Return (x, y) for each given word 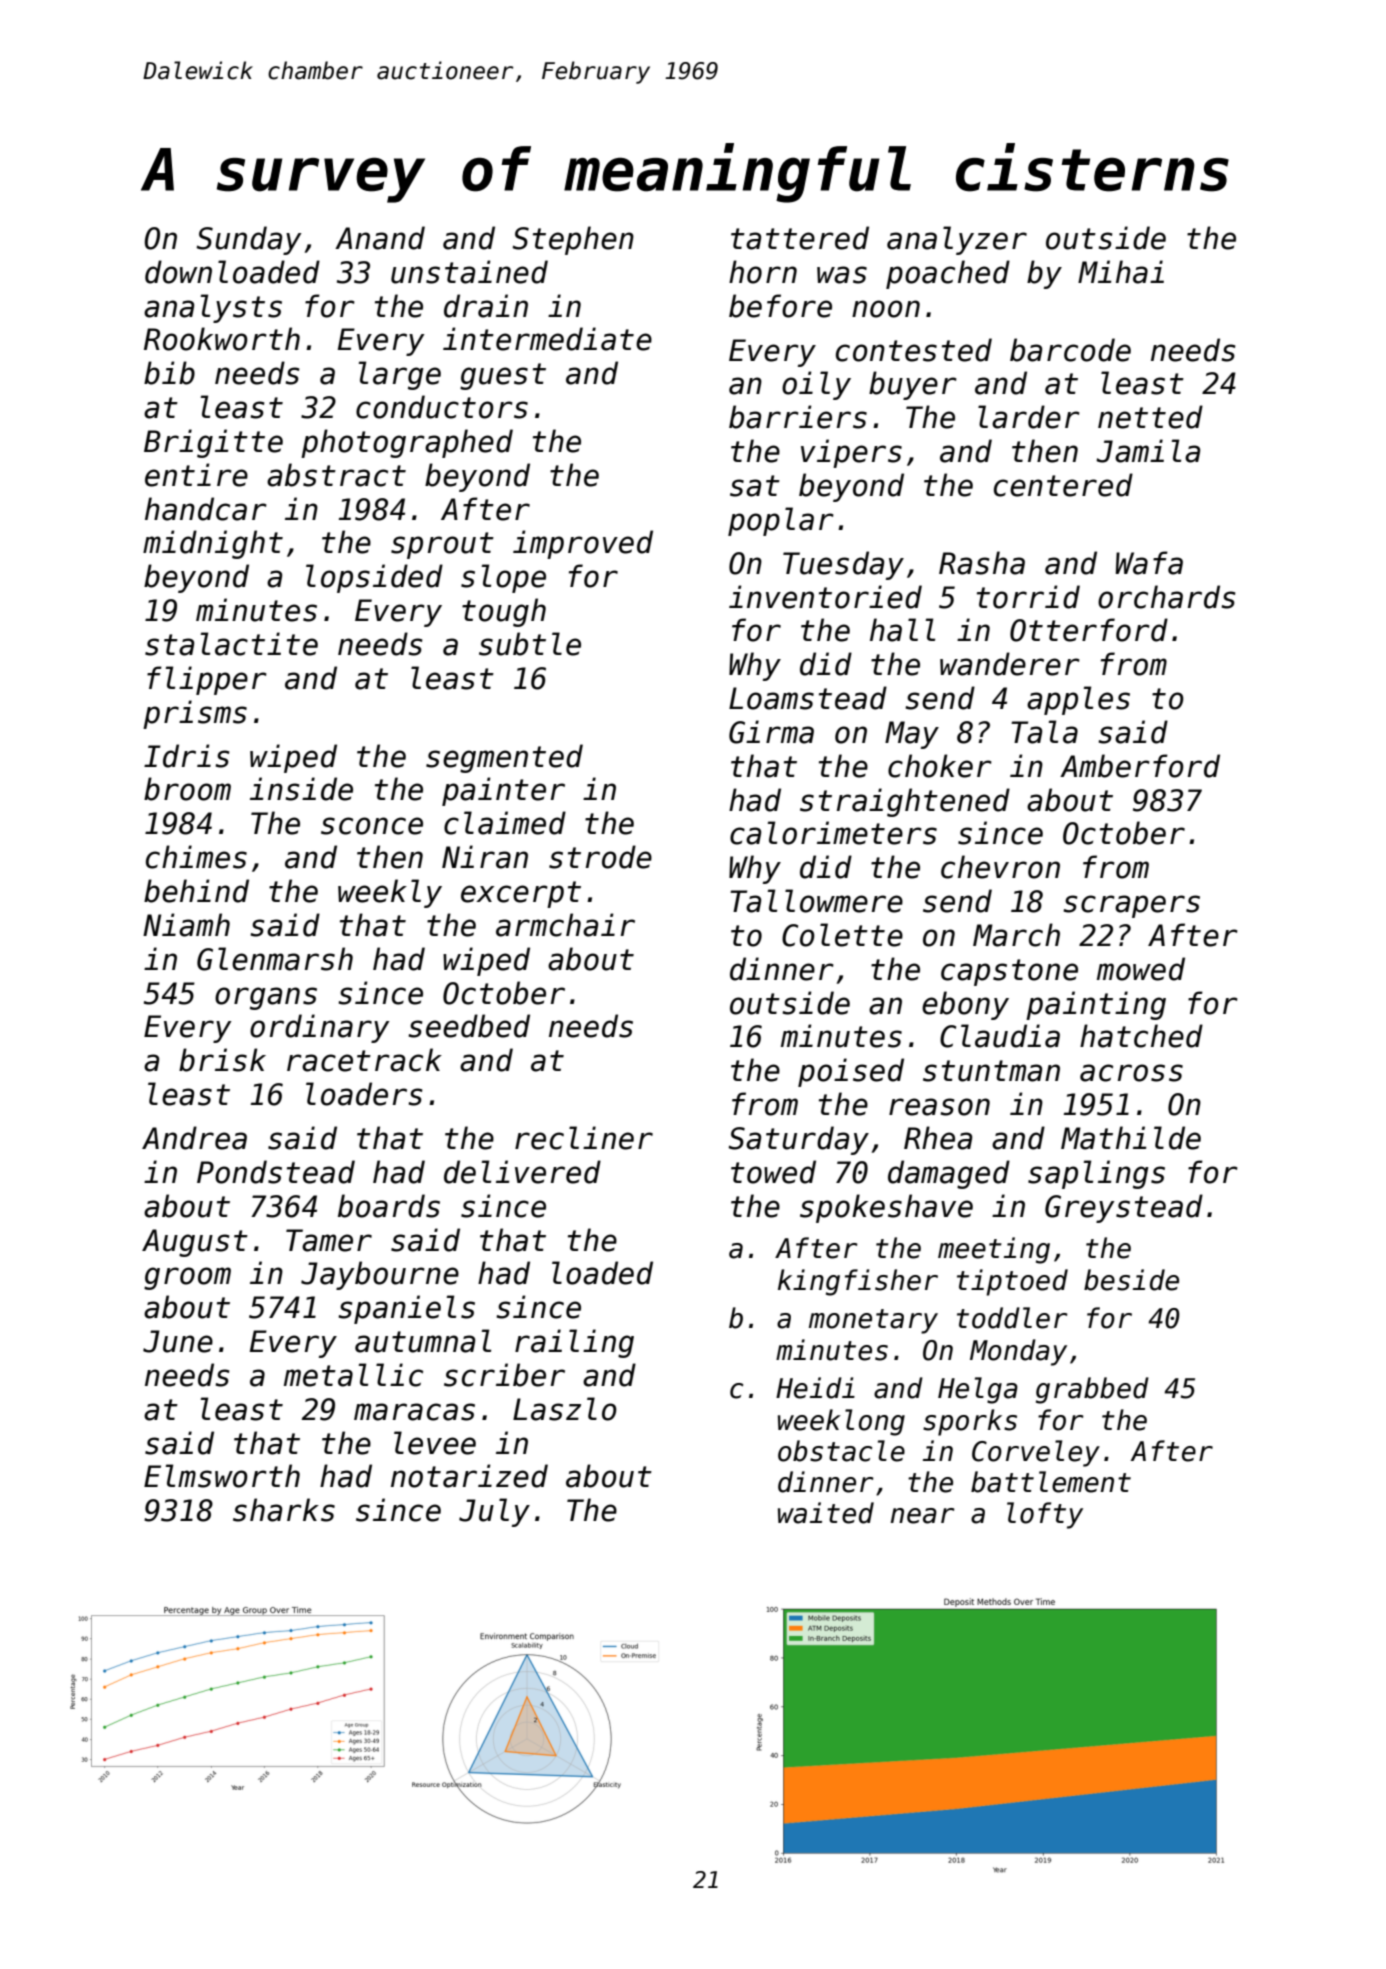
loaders (364, 1094)
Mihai (1121, 272)
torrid (1028, 597)
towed (773, 1172)
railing (574, 1343)
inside (301, 789)
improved (583, 544)
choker (940, 766)
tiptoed (1012, 1282)
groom (187, 1278)
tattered (800, 238)
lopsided (374, 578)
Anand (380, 238)
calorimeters (833, 833)
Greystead (1124, 1208)
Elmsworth (222, 1476)
